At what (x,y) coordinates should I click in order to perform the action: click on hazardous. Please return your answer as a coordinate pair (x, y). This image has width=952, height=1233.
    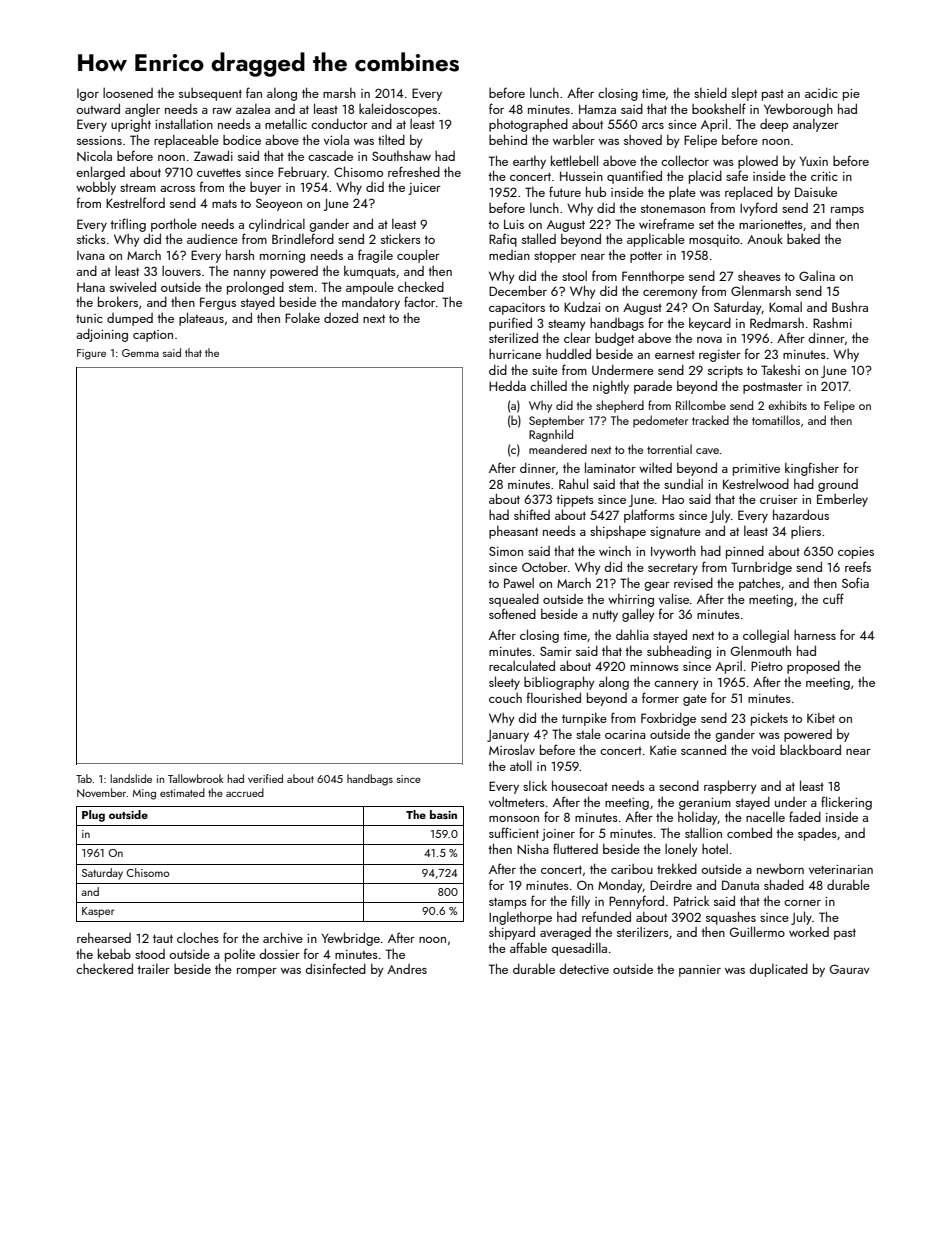
    Looking at the image, I should click on (801, 514).
